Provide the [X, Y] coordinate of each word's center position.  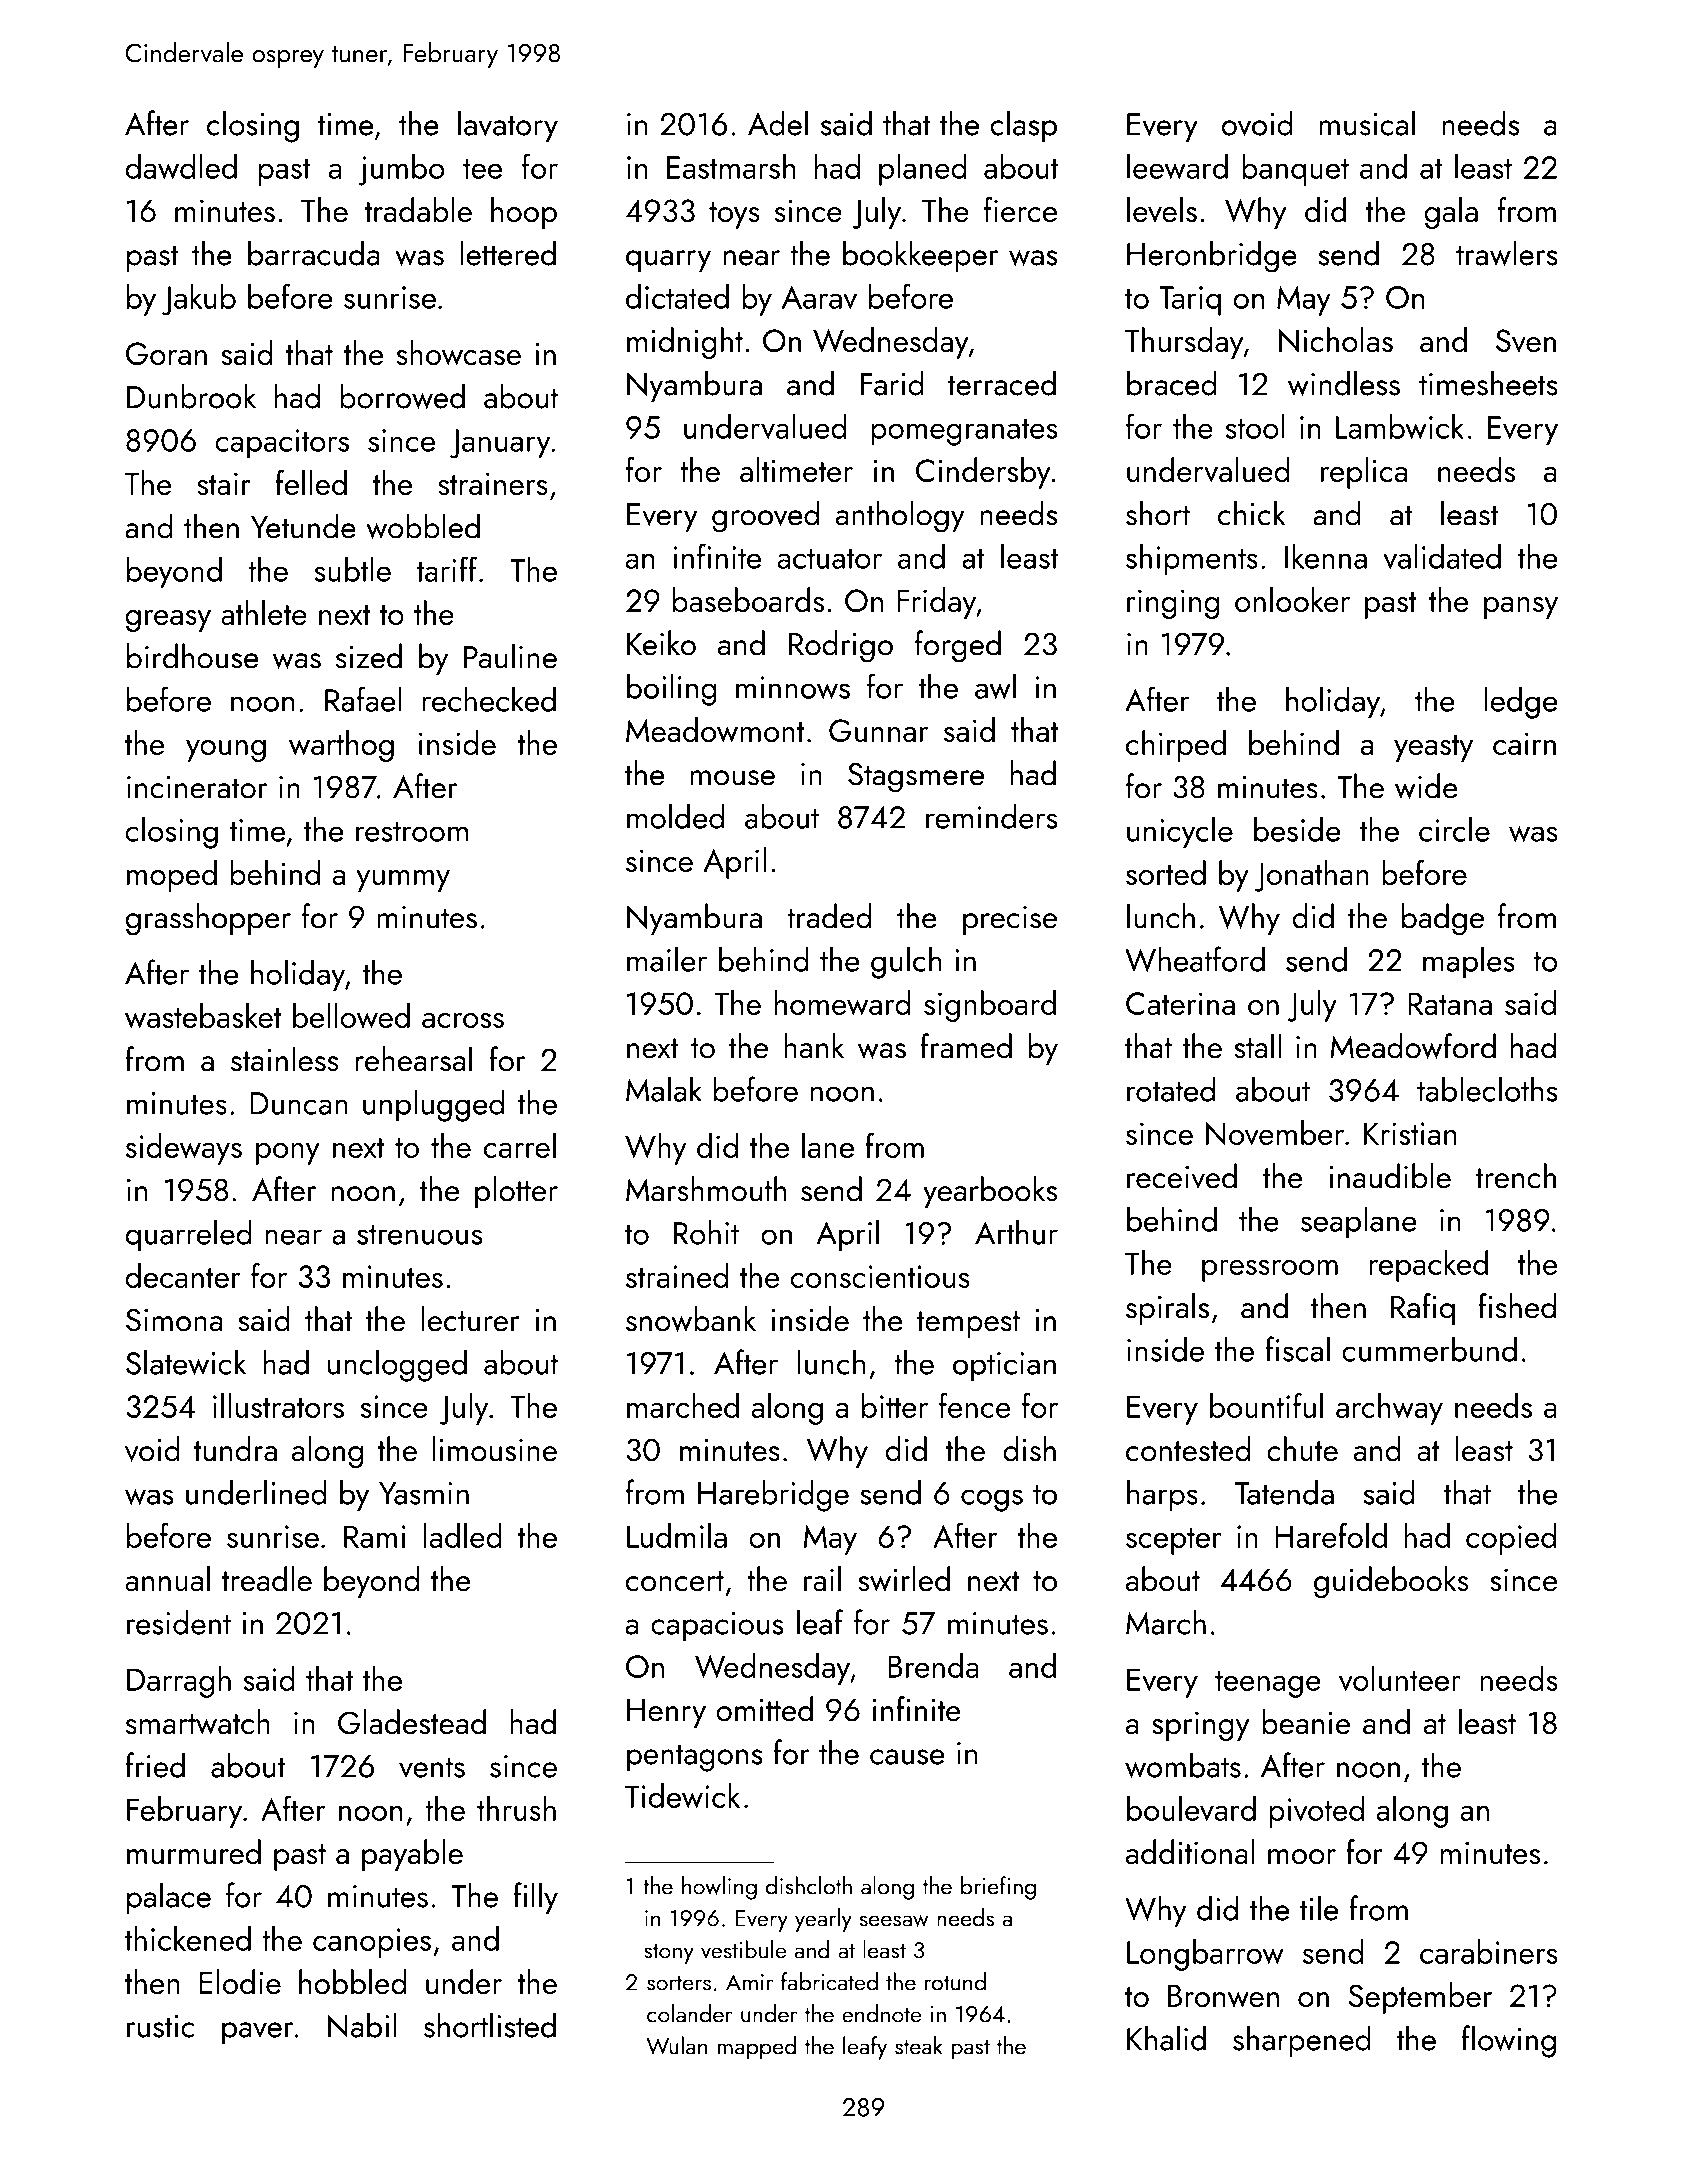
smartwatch [198, 1722]
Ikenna [1326, 556]
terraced [1002, 383]
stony [669, 1954]
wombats [1183, 1765]
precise [1010, 920]
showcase [459, 353]
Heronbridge [1212, 256]
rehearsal [414, 1059]
